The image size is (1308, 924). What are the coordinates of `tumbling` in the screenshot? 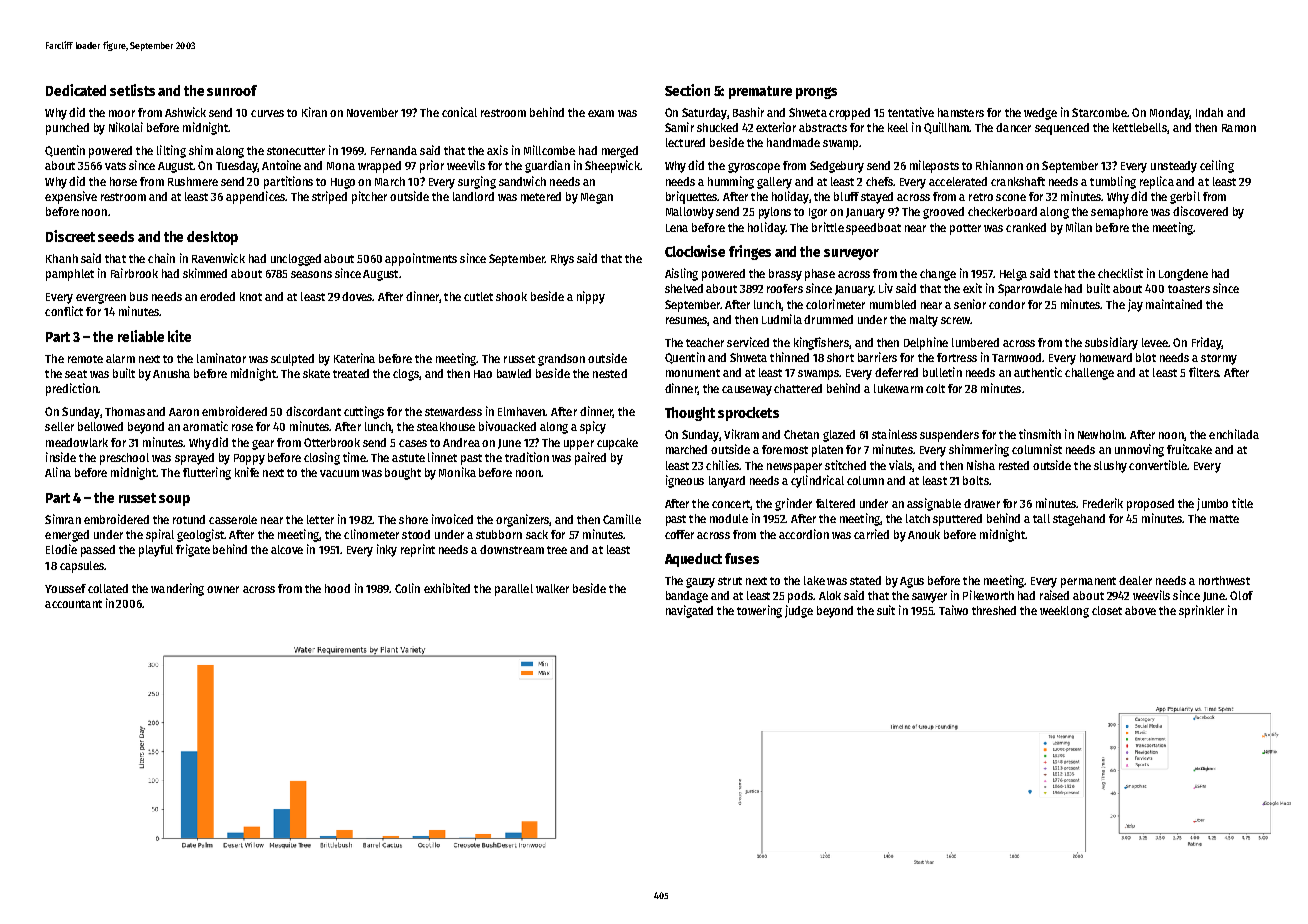 It's located at (1113, 182).
